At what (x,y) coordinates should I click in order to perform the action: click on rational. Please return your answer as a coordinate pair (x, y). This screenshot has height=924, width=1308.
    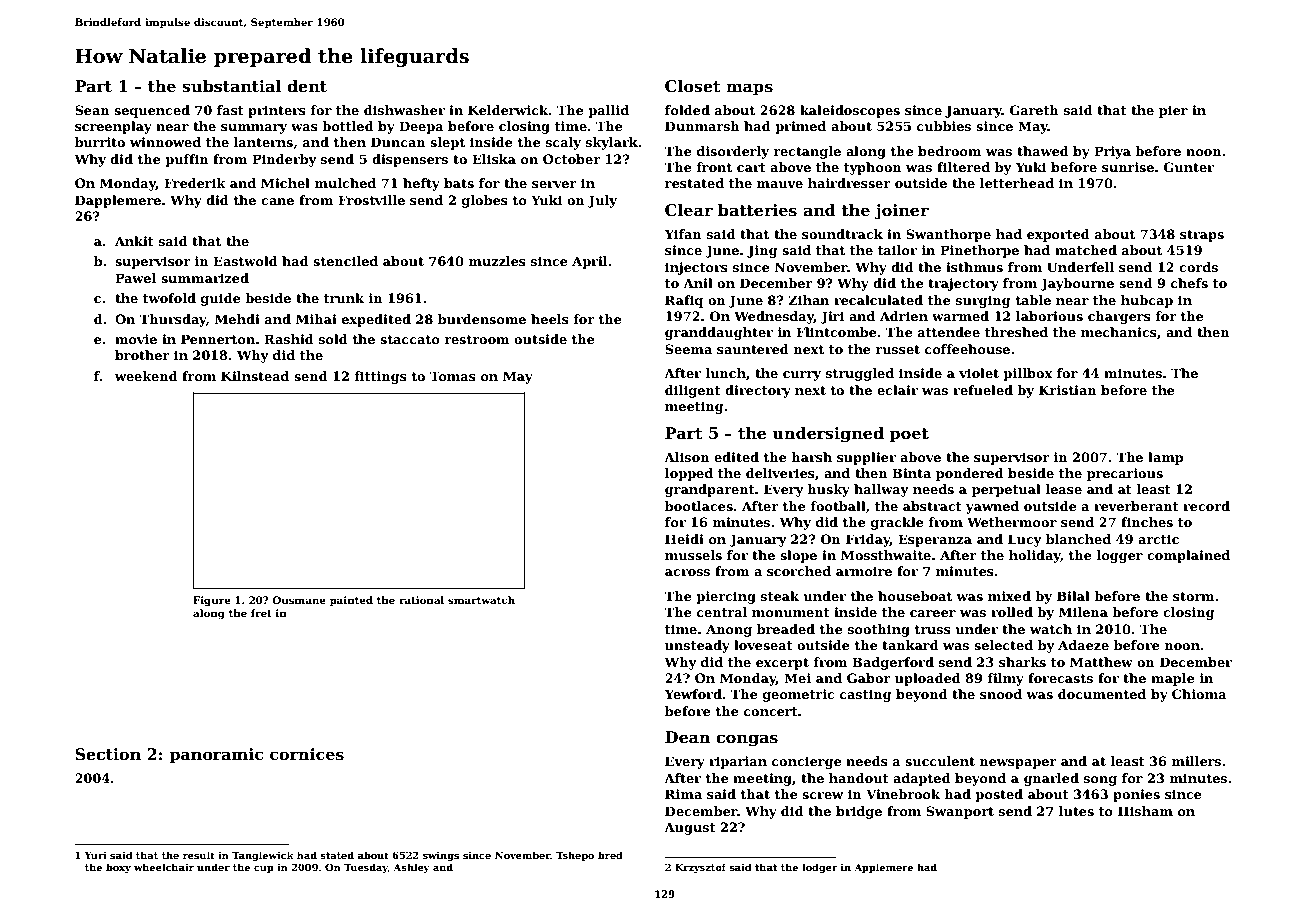
    Looking at the image, I should click on (421, 600).
